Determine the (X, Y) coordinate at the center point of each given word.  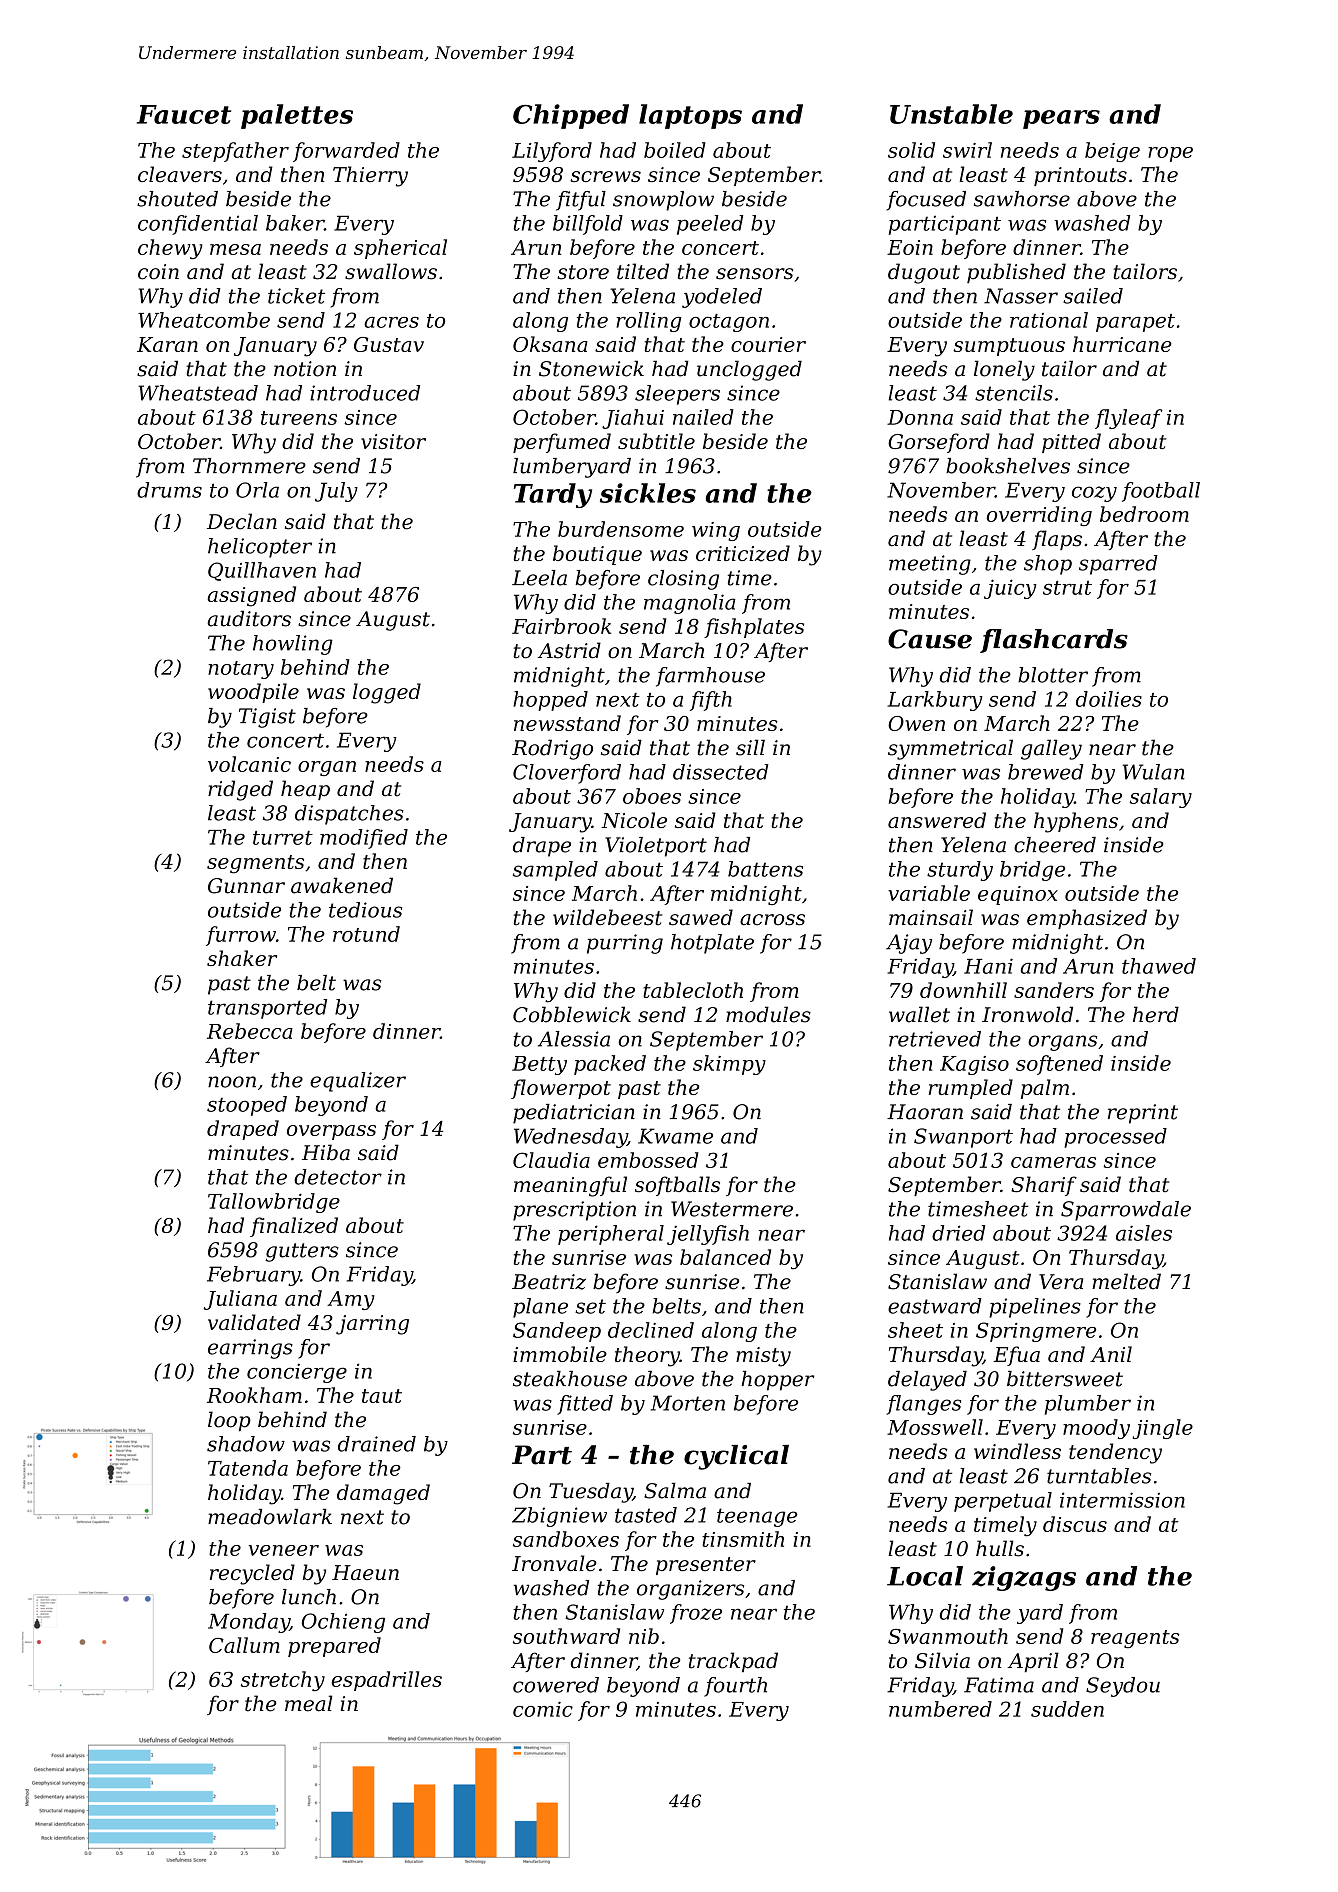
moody (1096, 1429)
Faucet (184, 114)
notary (241, 670)
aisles (1144, 1233)
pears (1061, 119)
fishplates (754, 628)
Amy (351, 1300)
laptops (690, 116)
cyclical (736, 1457)
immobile (560, 1354)
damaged (383, 1494)
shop (1048, 565)
